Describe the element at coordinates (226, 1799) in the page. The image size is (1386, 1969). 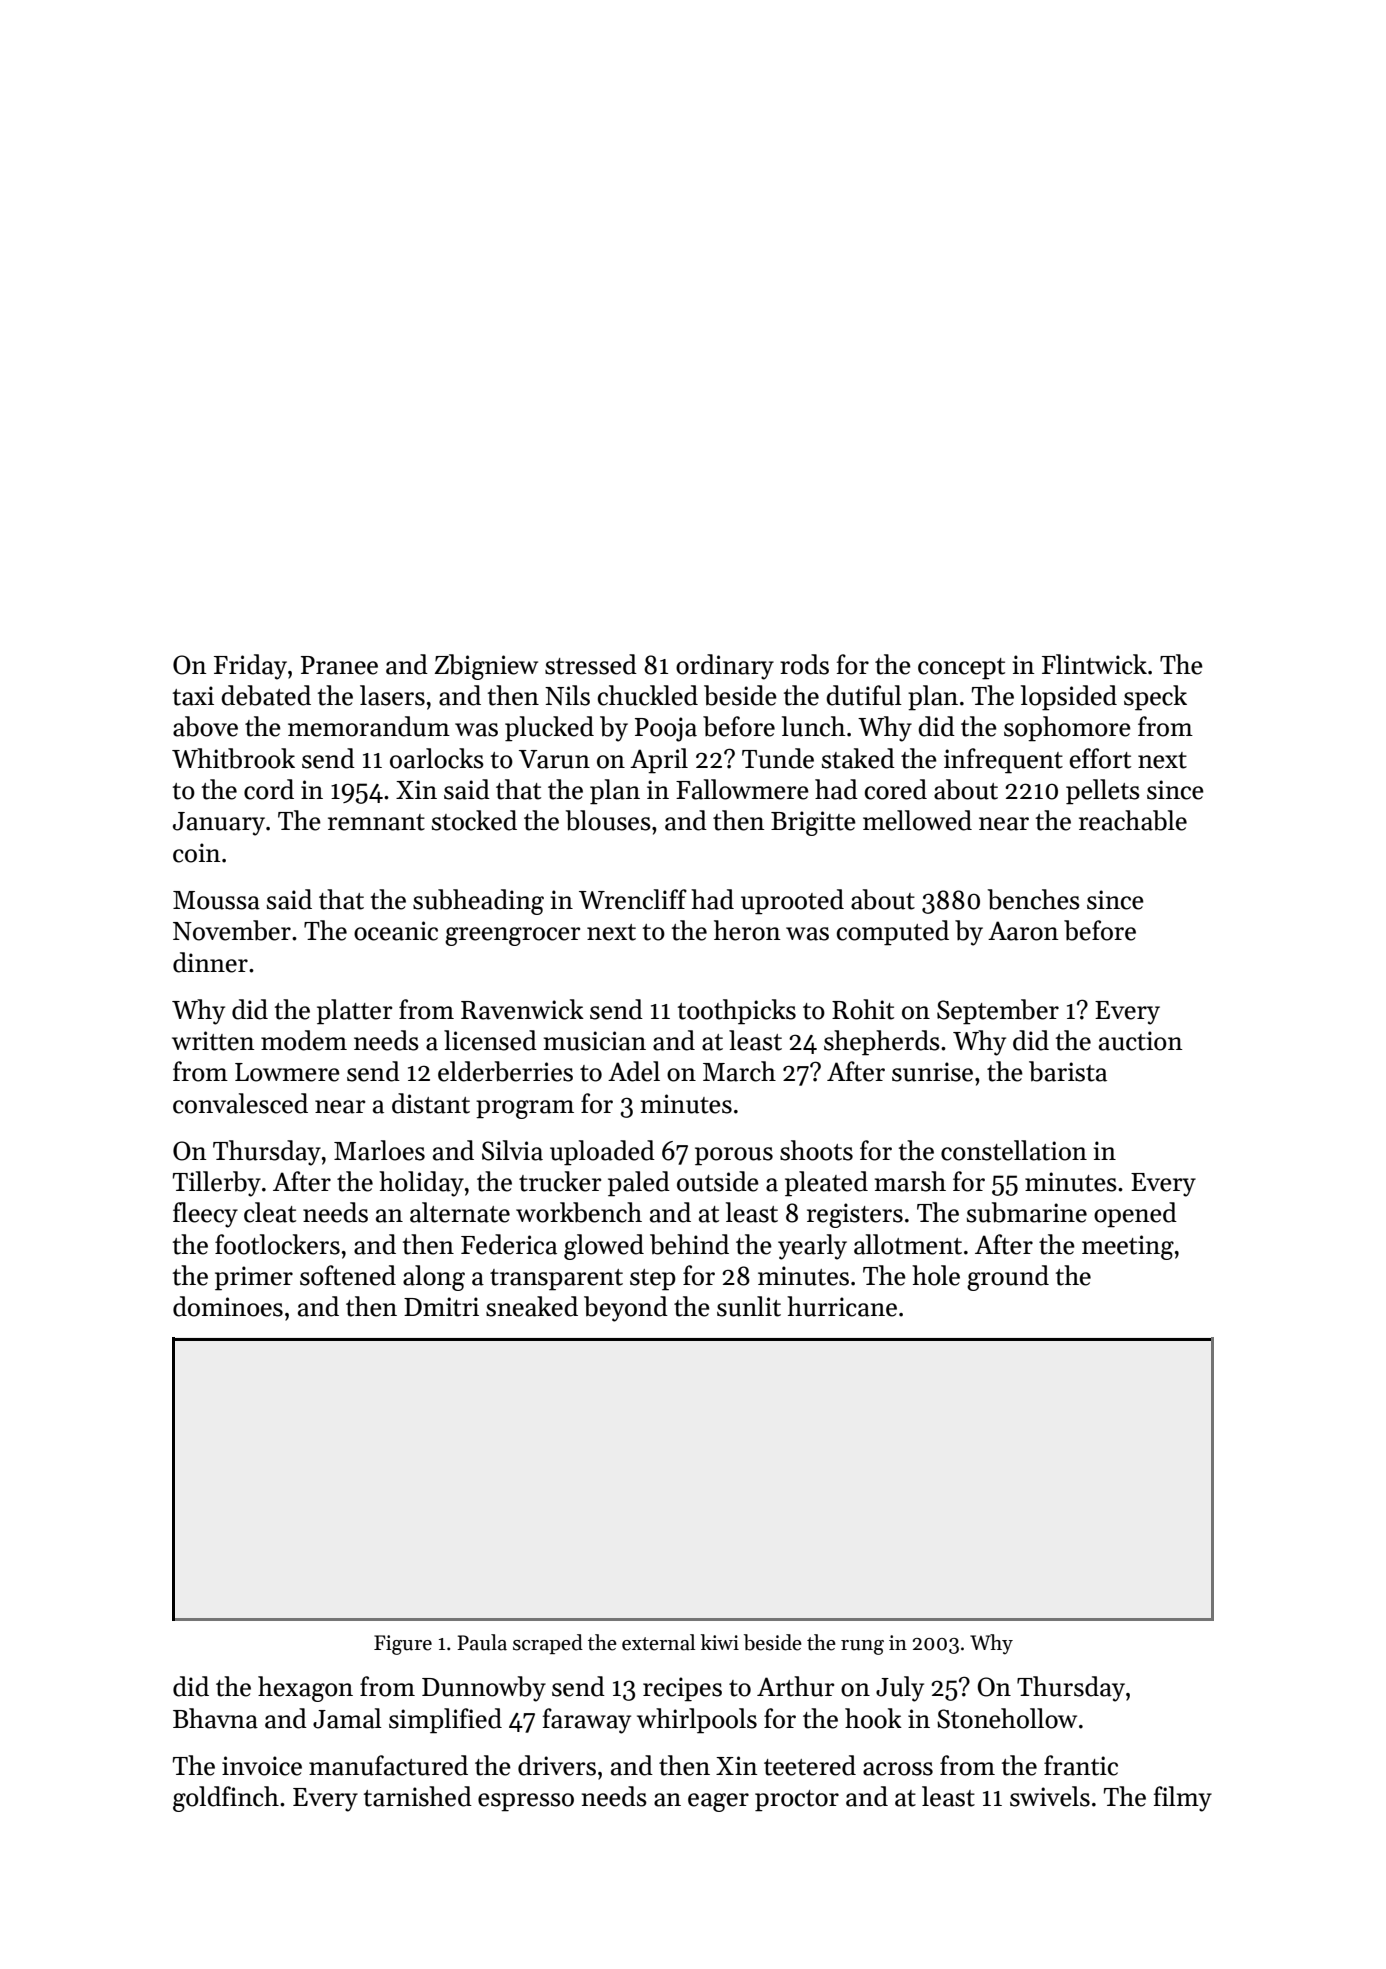
I see `goldfinch` at that location.
